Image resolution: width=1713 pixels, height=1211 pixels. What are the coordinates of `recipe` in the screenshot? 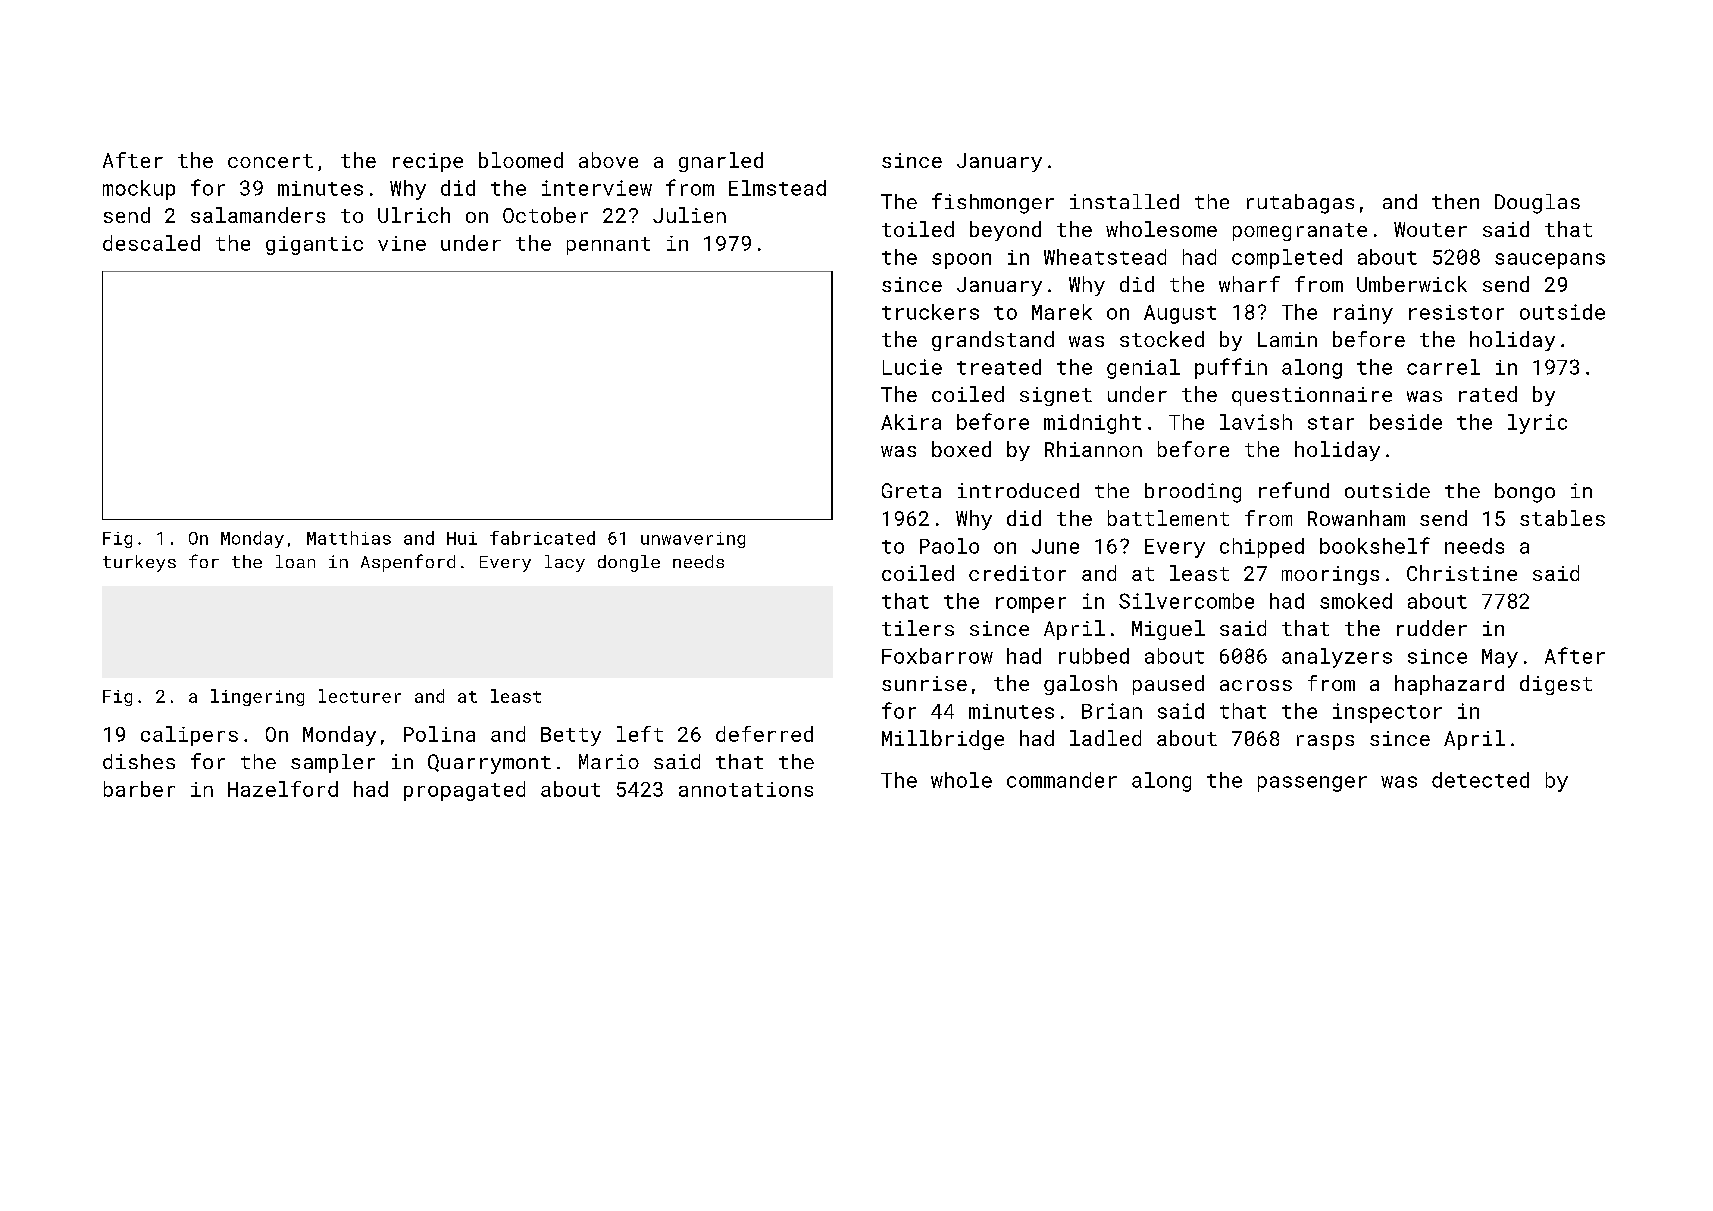 It's located at (428, 162).
